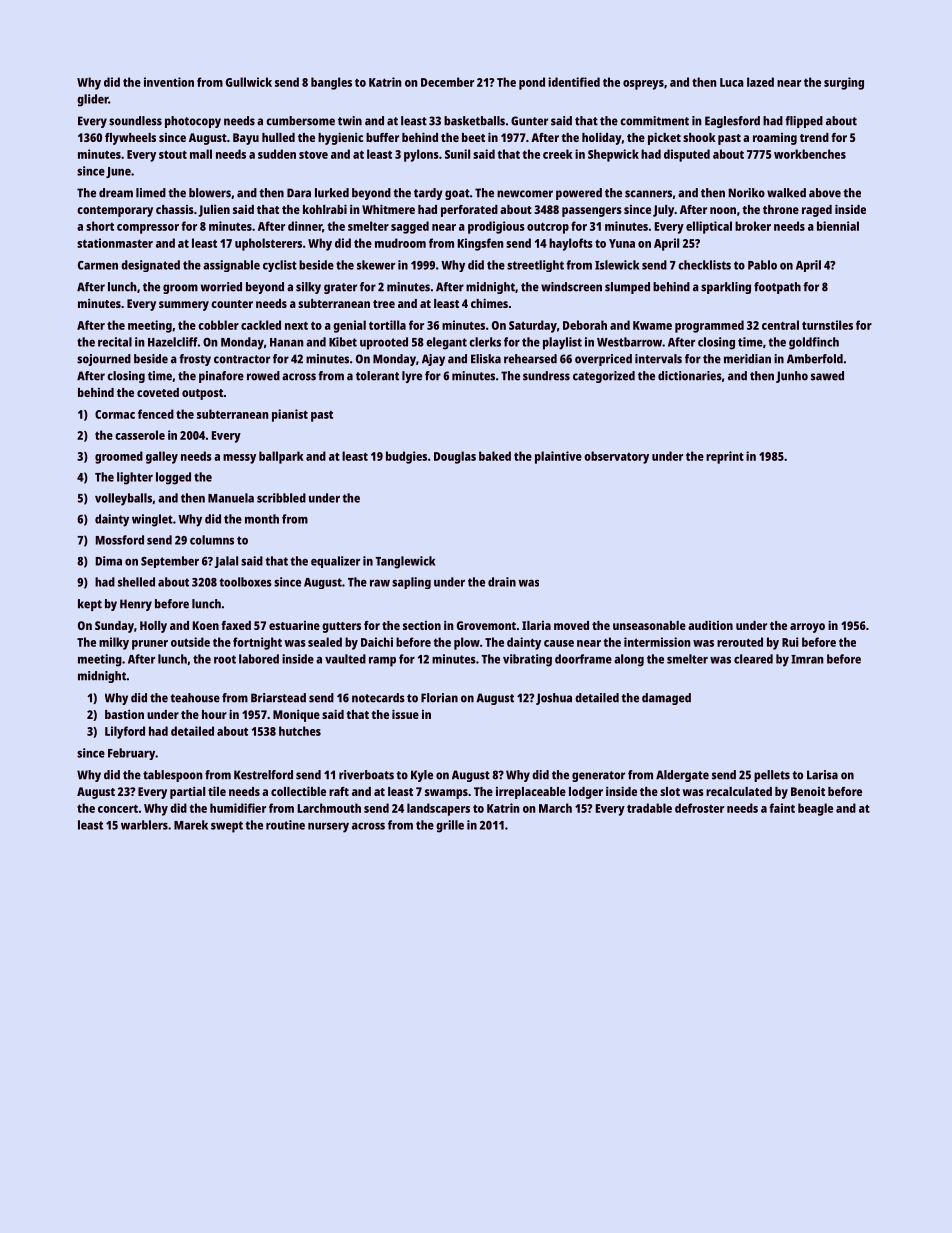 Image resolution: width=952 pixels, height=1233 pixels. I want to click on surging, so click(844, 83).
